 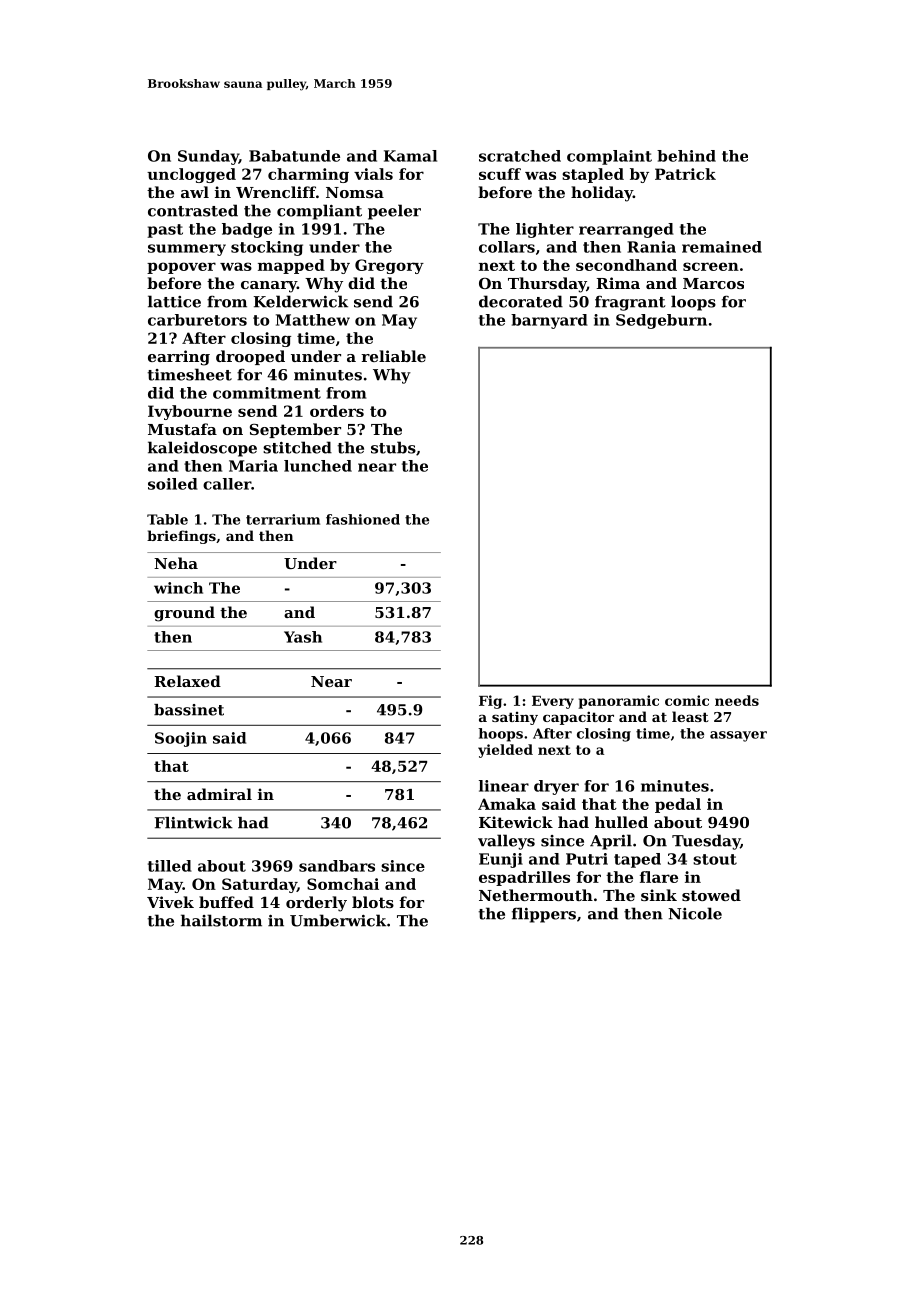 What do you see at coordinates (316, 904) in the screenshot?
I see `orderly` at bounding box center [316, 904].
